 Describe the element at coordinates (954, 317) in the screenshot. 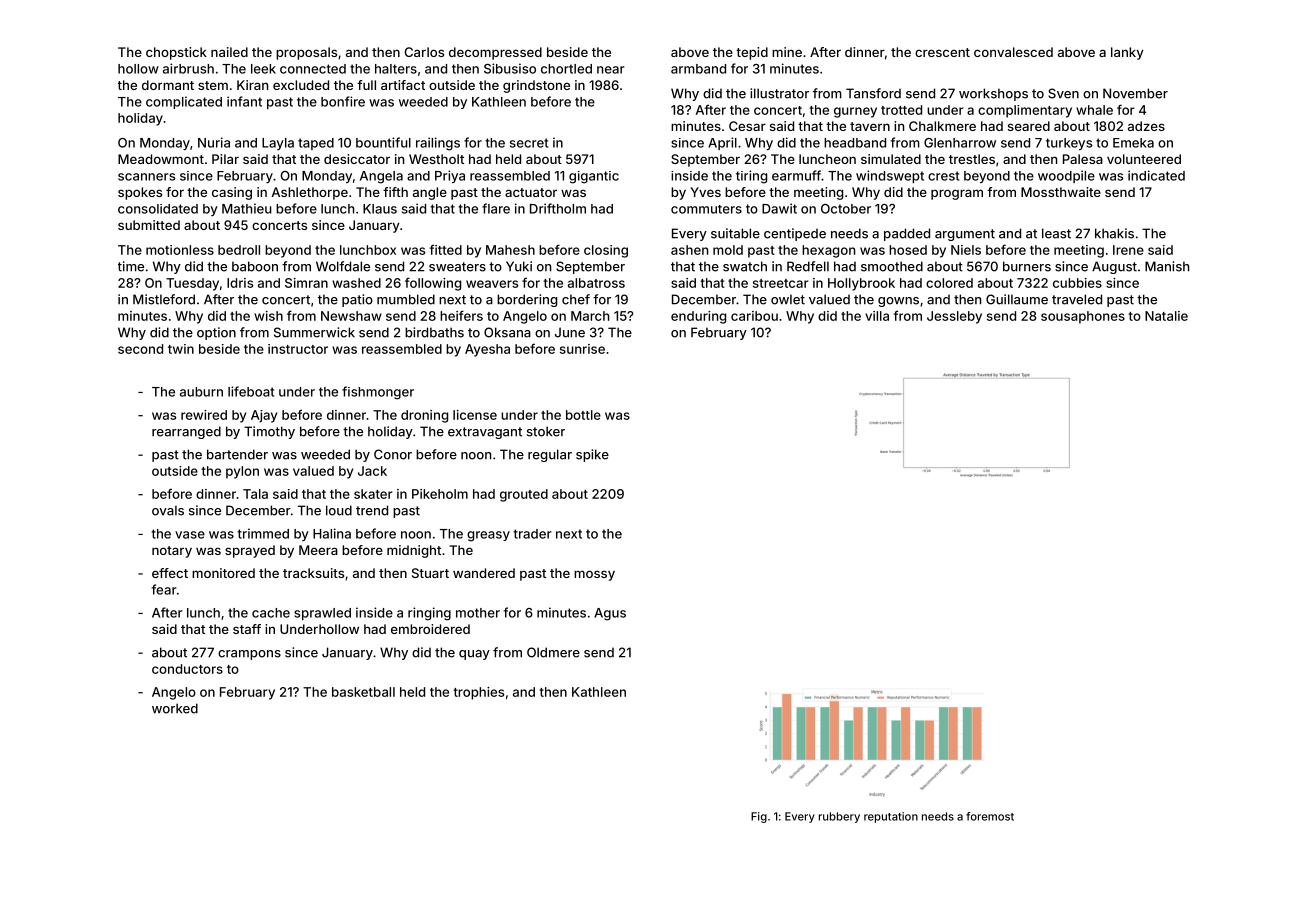

I see `Jessleby` at that location.
